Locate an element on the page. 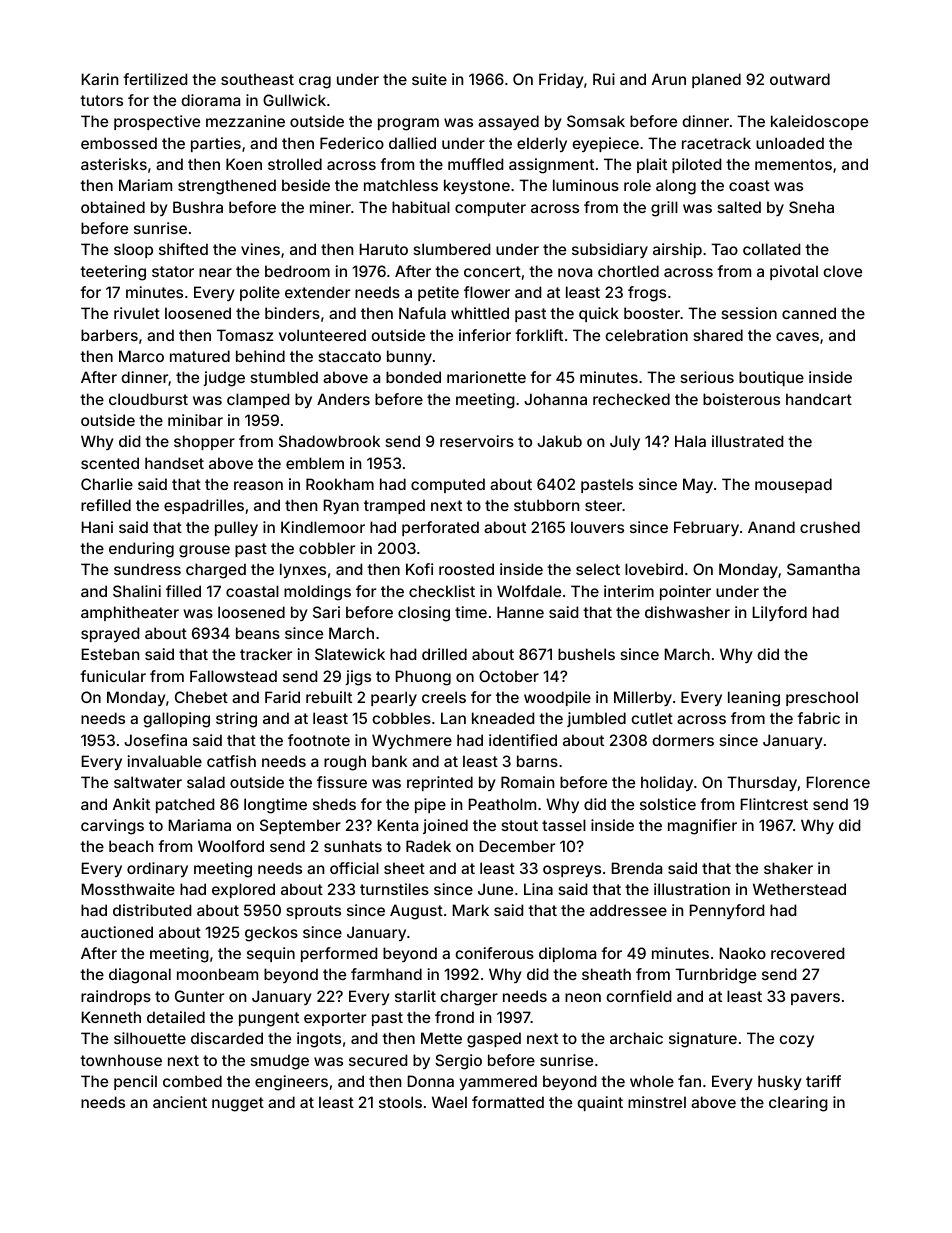 The height and width of the document is (1233, 952). carvings is located at coordinates (112, 827).
